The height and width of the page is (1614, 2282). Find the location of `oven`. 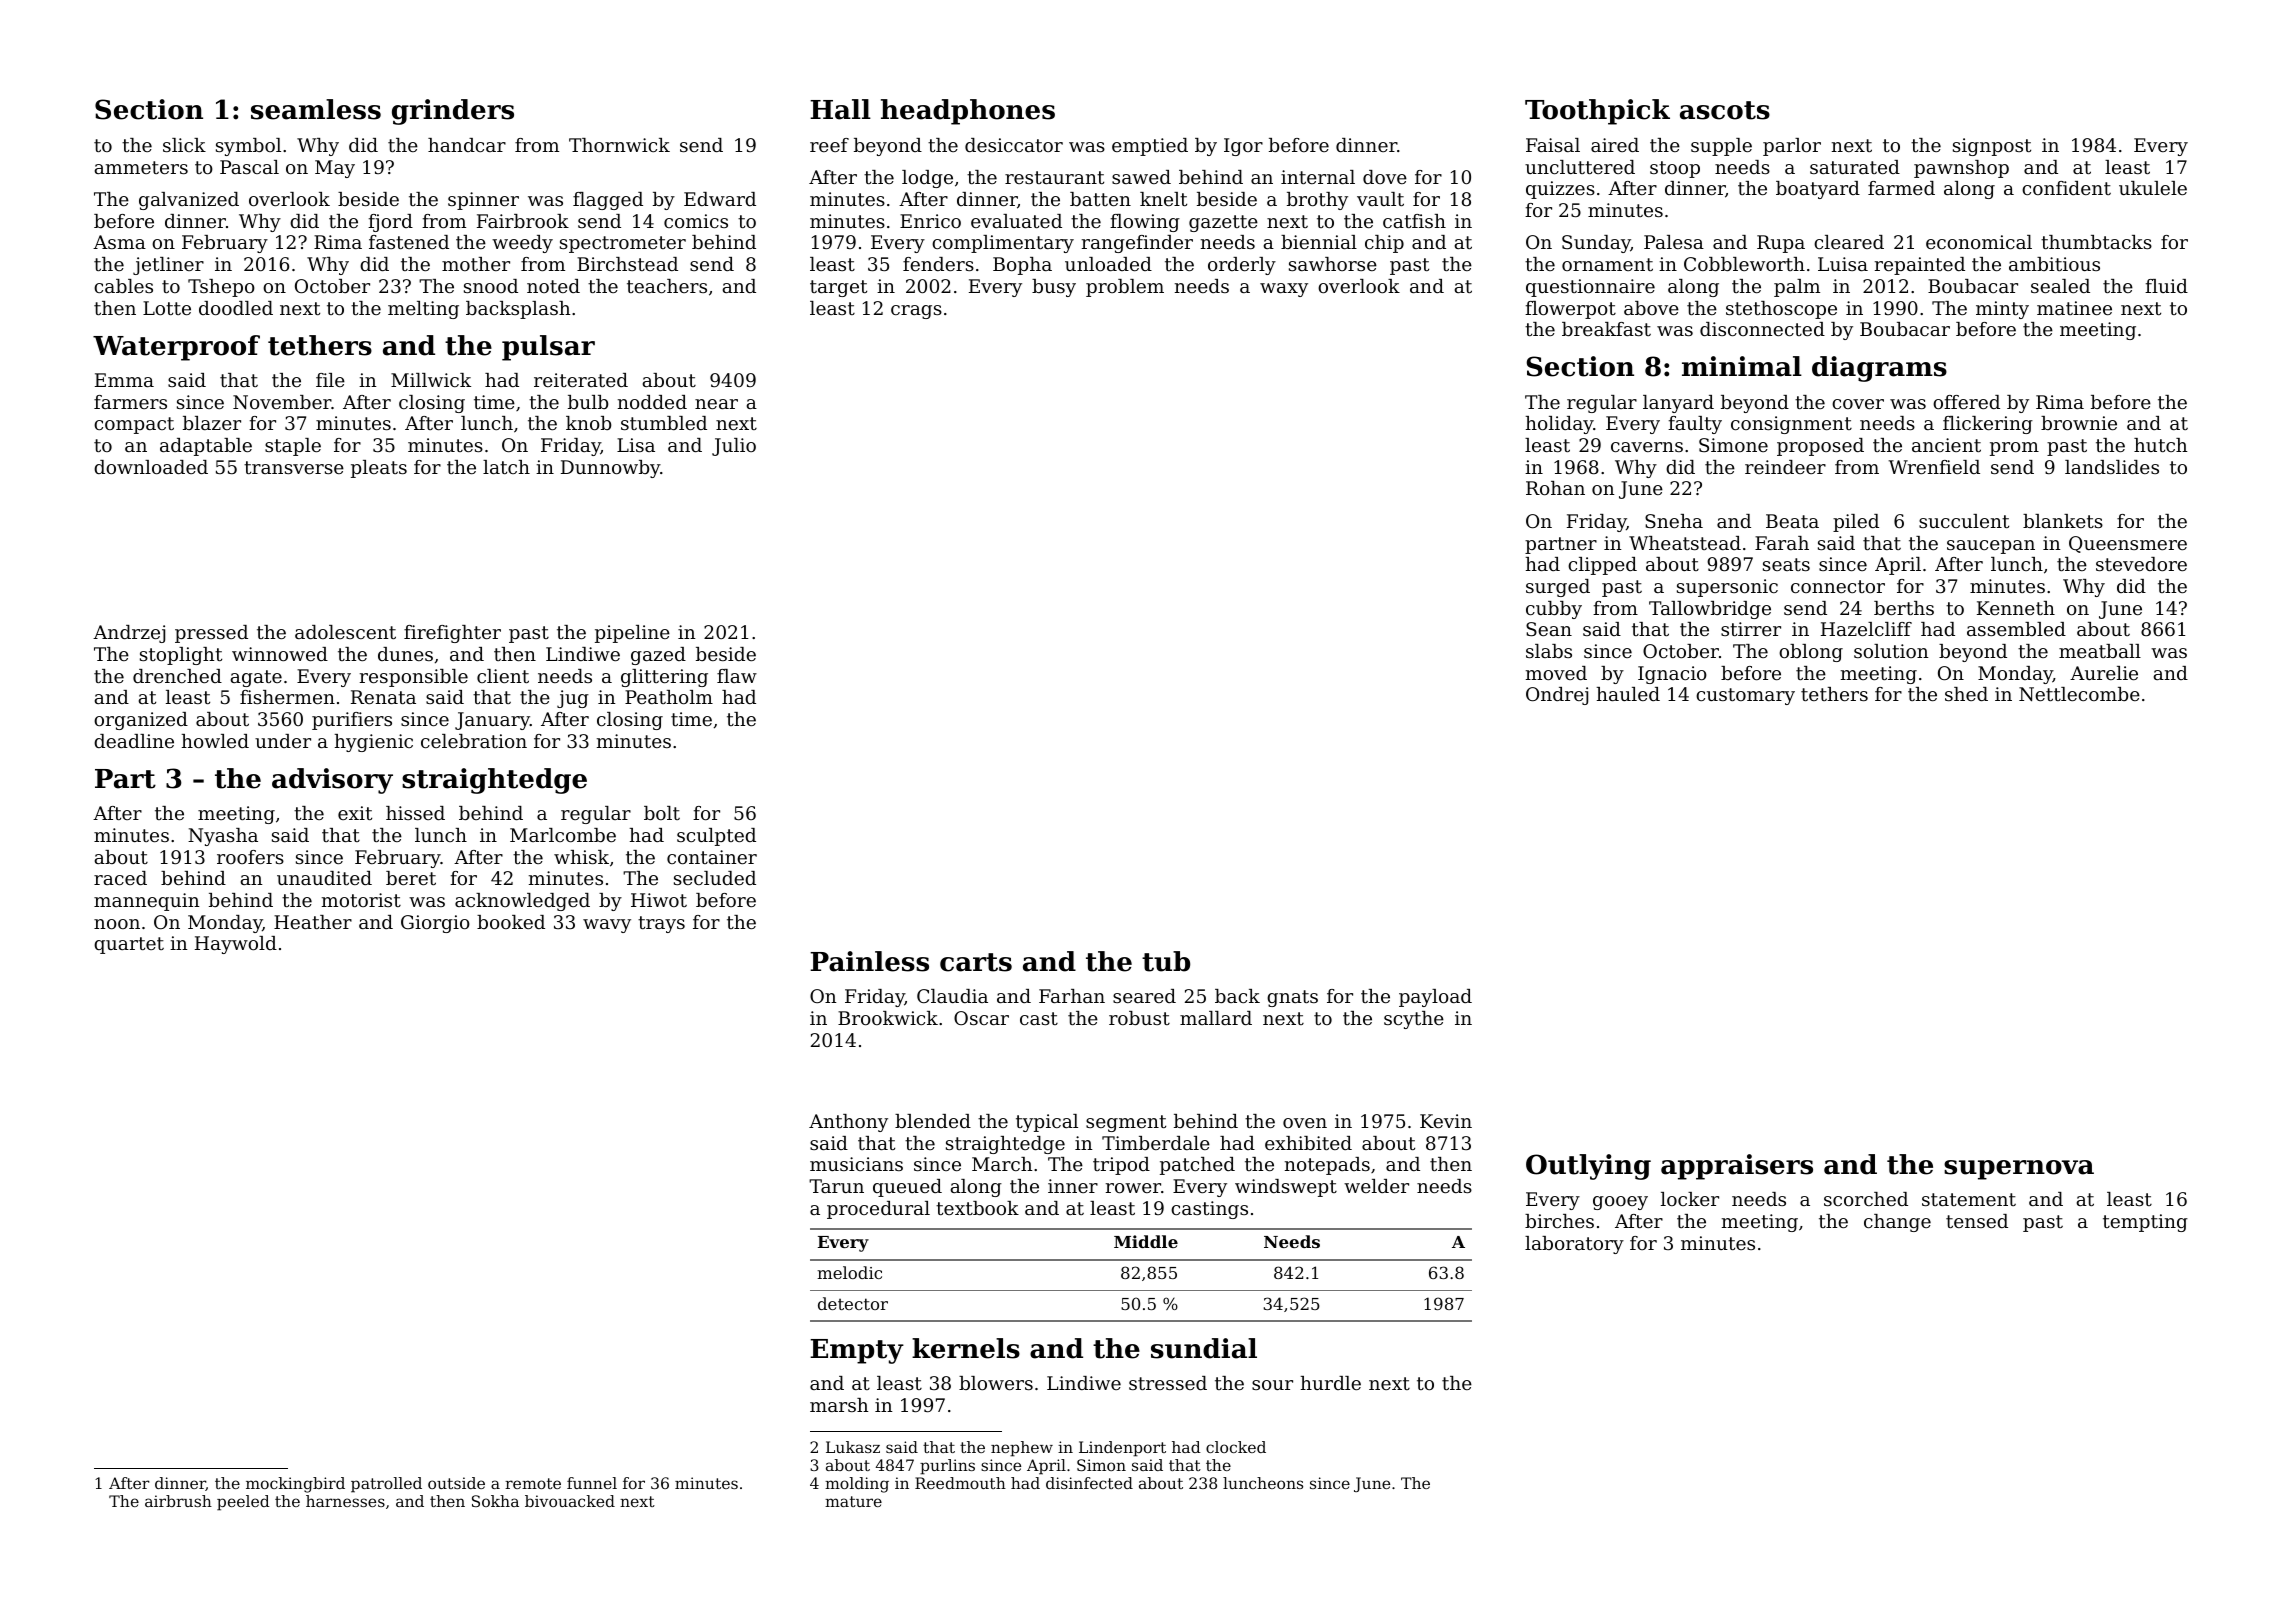

oven is located at coordinates (1305, 1123).
